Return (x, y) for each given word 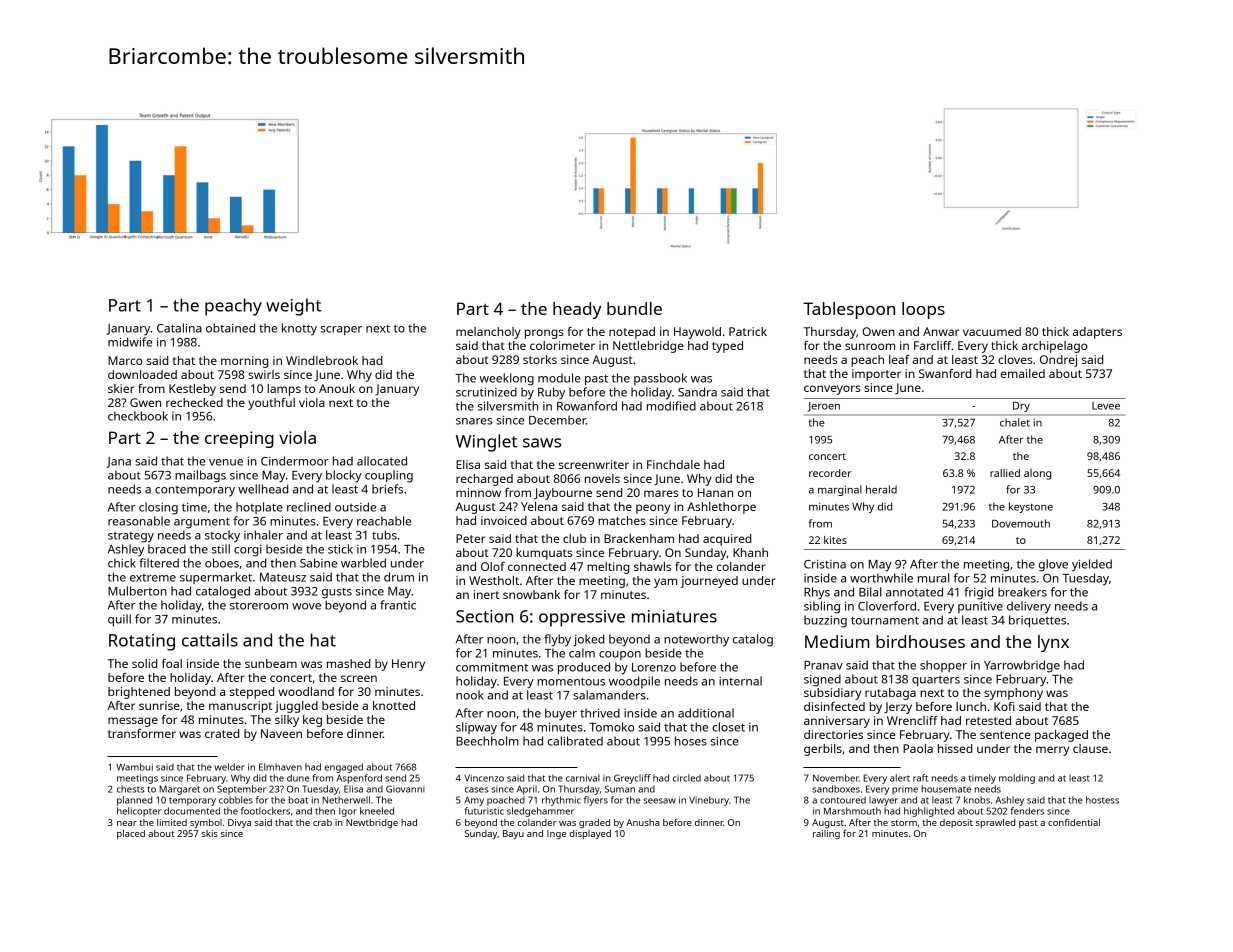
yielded (1092, 565)
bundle (634, 308)
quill (119, 620)
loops (923, 310)
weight (293, 307)
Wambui (134, 767)
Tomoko (611, 727)
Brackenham (639, 538)
